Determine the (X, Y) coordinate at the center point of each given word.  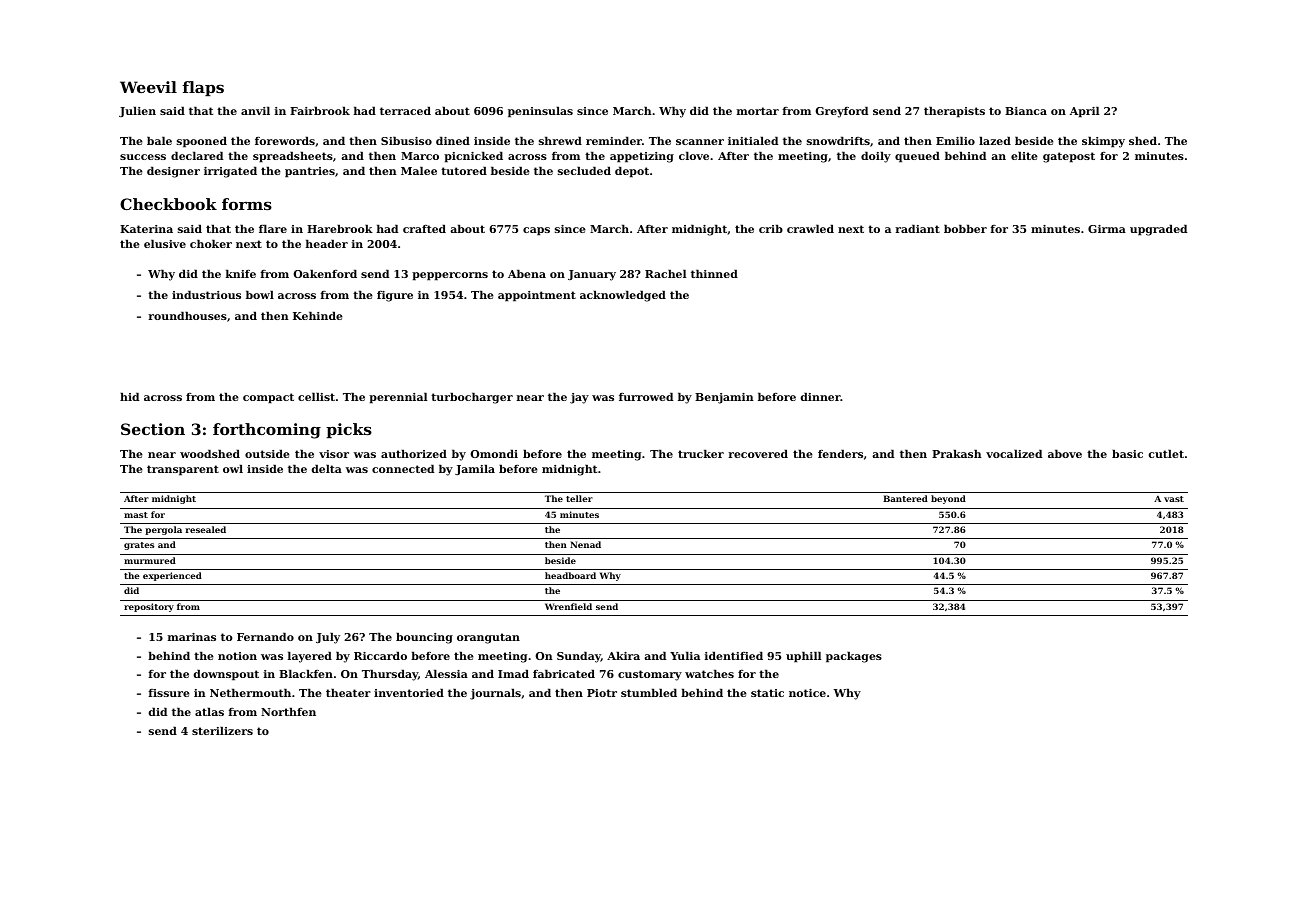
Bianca (1026, 111)
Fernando (265, 636)
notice (807, 693)
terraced (405, 110)
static (767, 693)
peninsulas (540, 112)
